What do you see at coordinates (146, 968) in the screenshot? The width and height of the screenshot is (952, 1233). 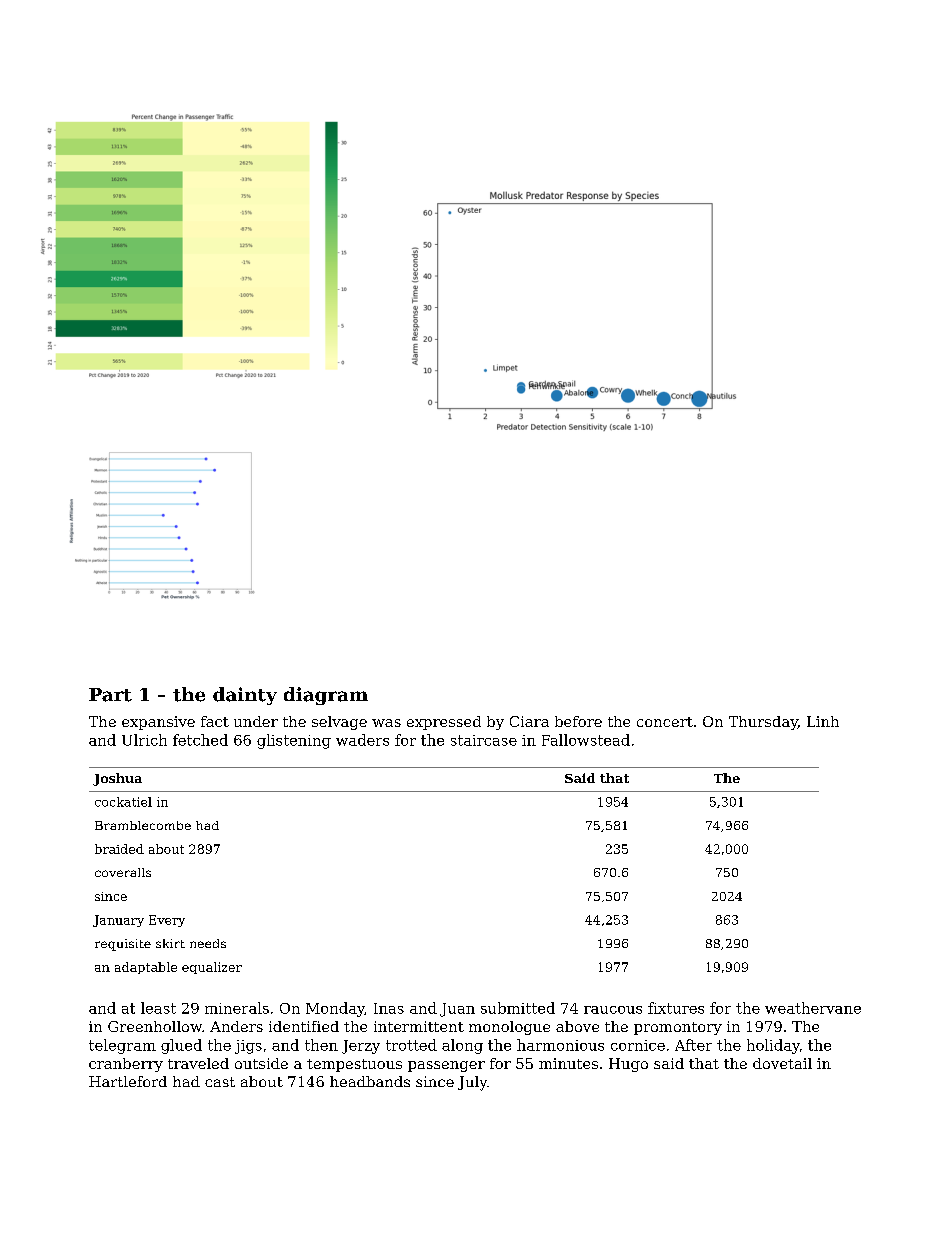 I see `adaptable` at bounding box center [146, 968].
